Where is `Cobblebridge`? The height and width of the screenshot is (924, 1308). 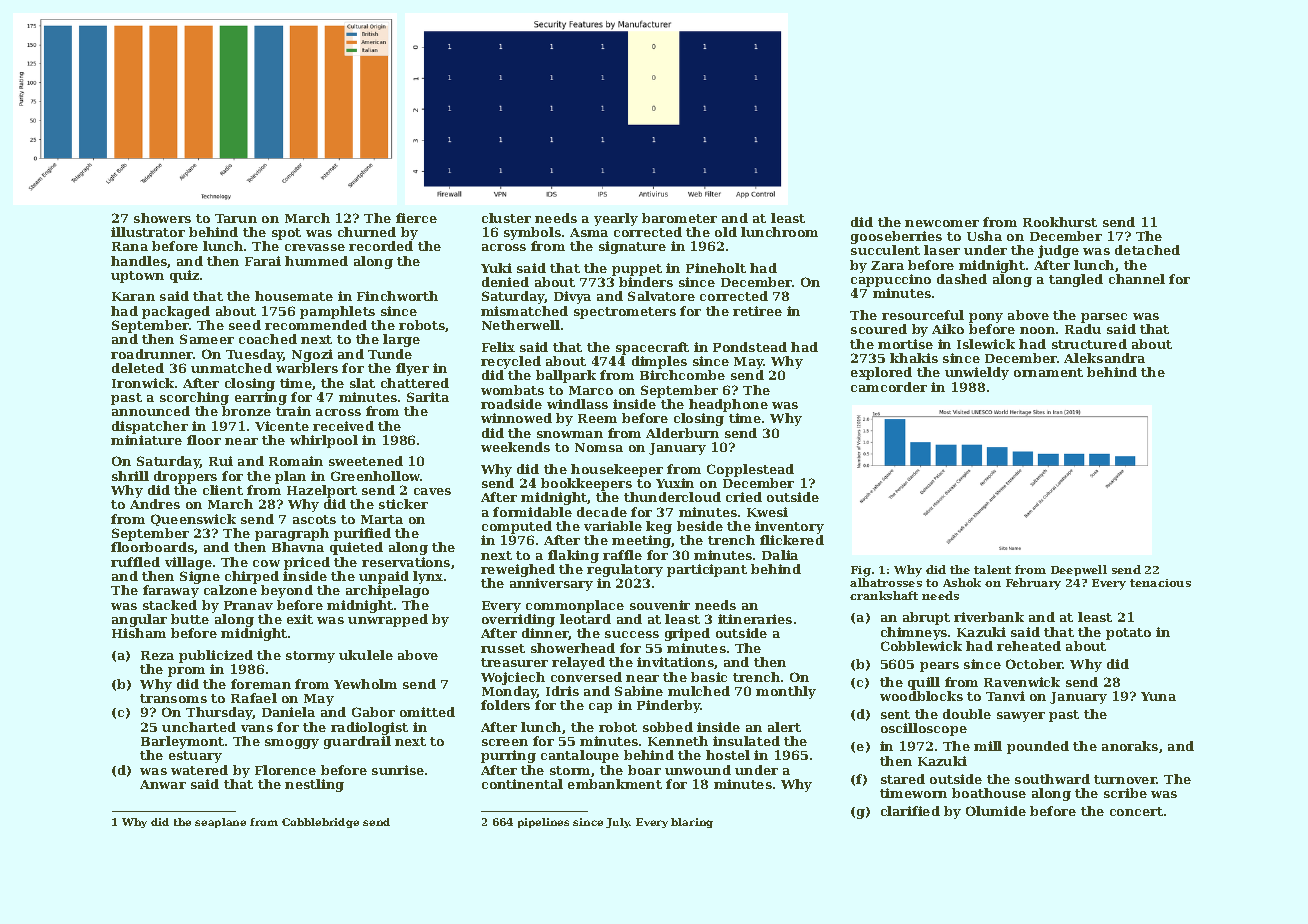
Cobblebridge is located at coordinates (320, 823).
